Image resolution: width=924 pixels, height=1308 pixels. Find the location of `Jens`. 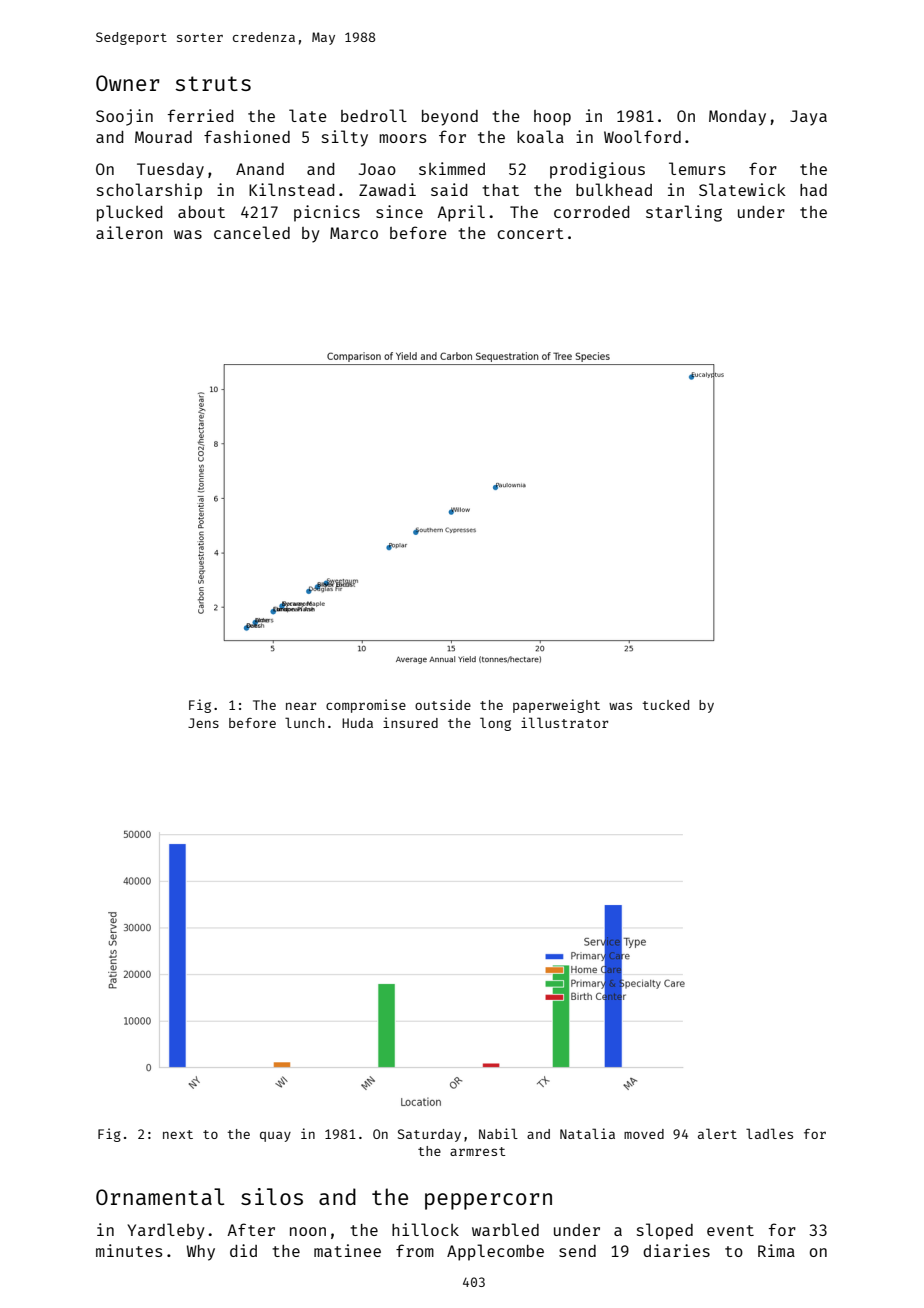

Jens is located at coordinates (203, 723).
